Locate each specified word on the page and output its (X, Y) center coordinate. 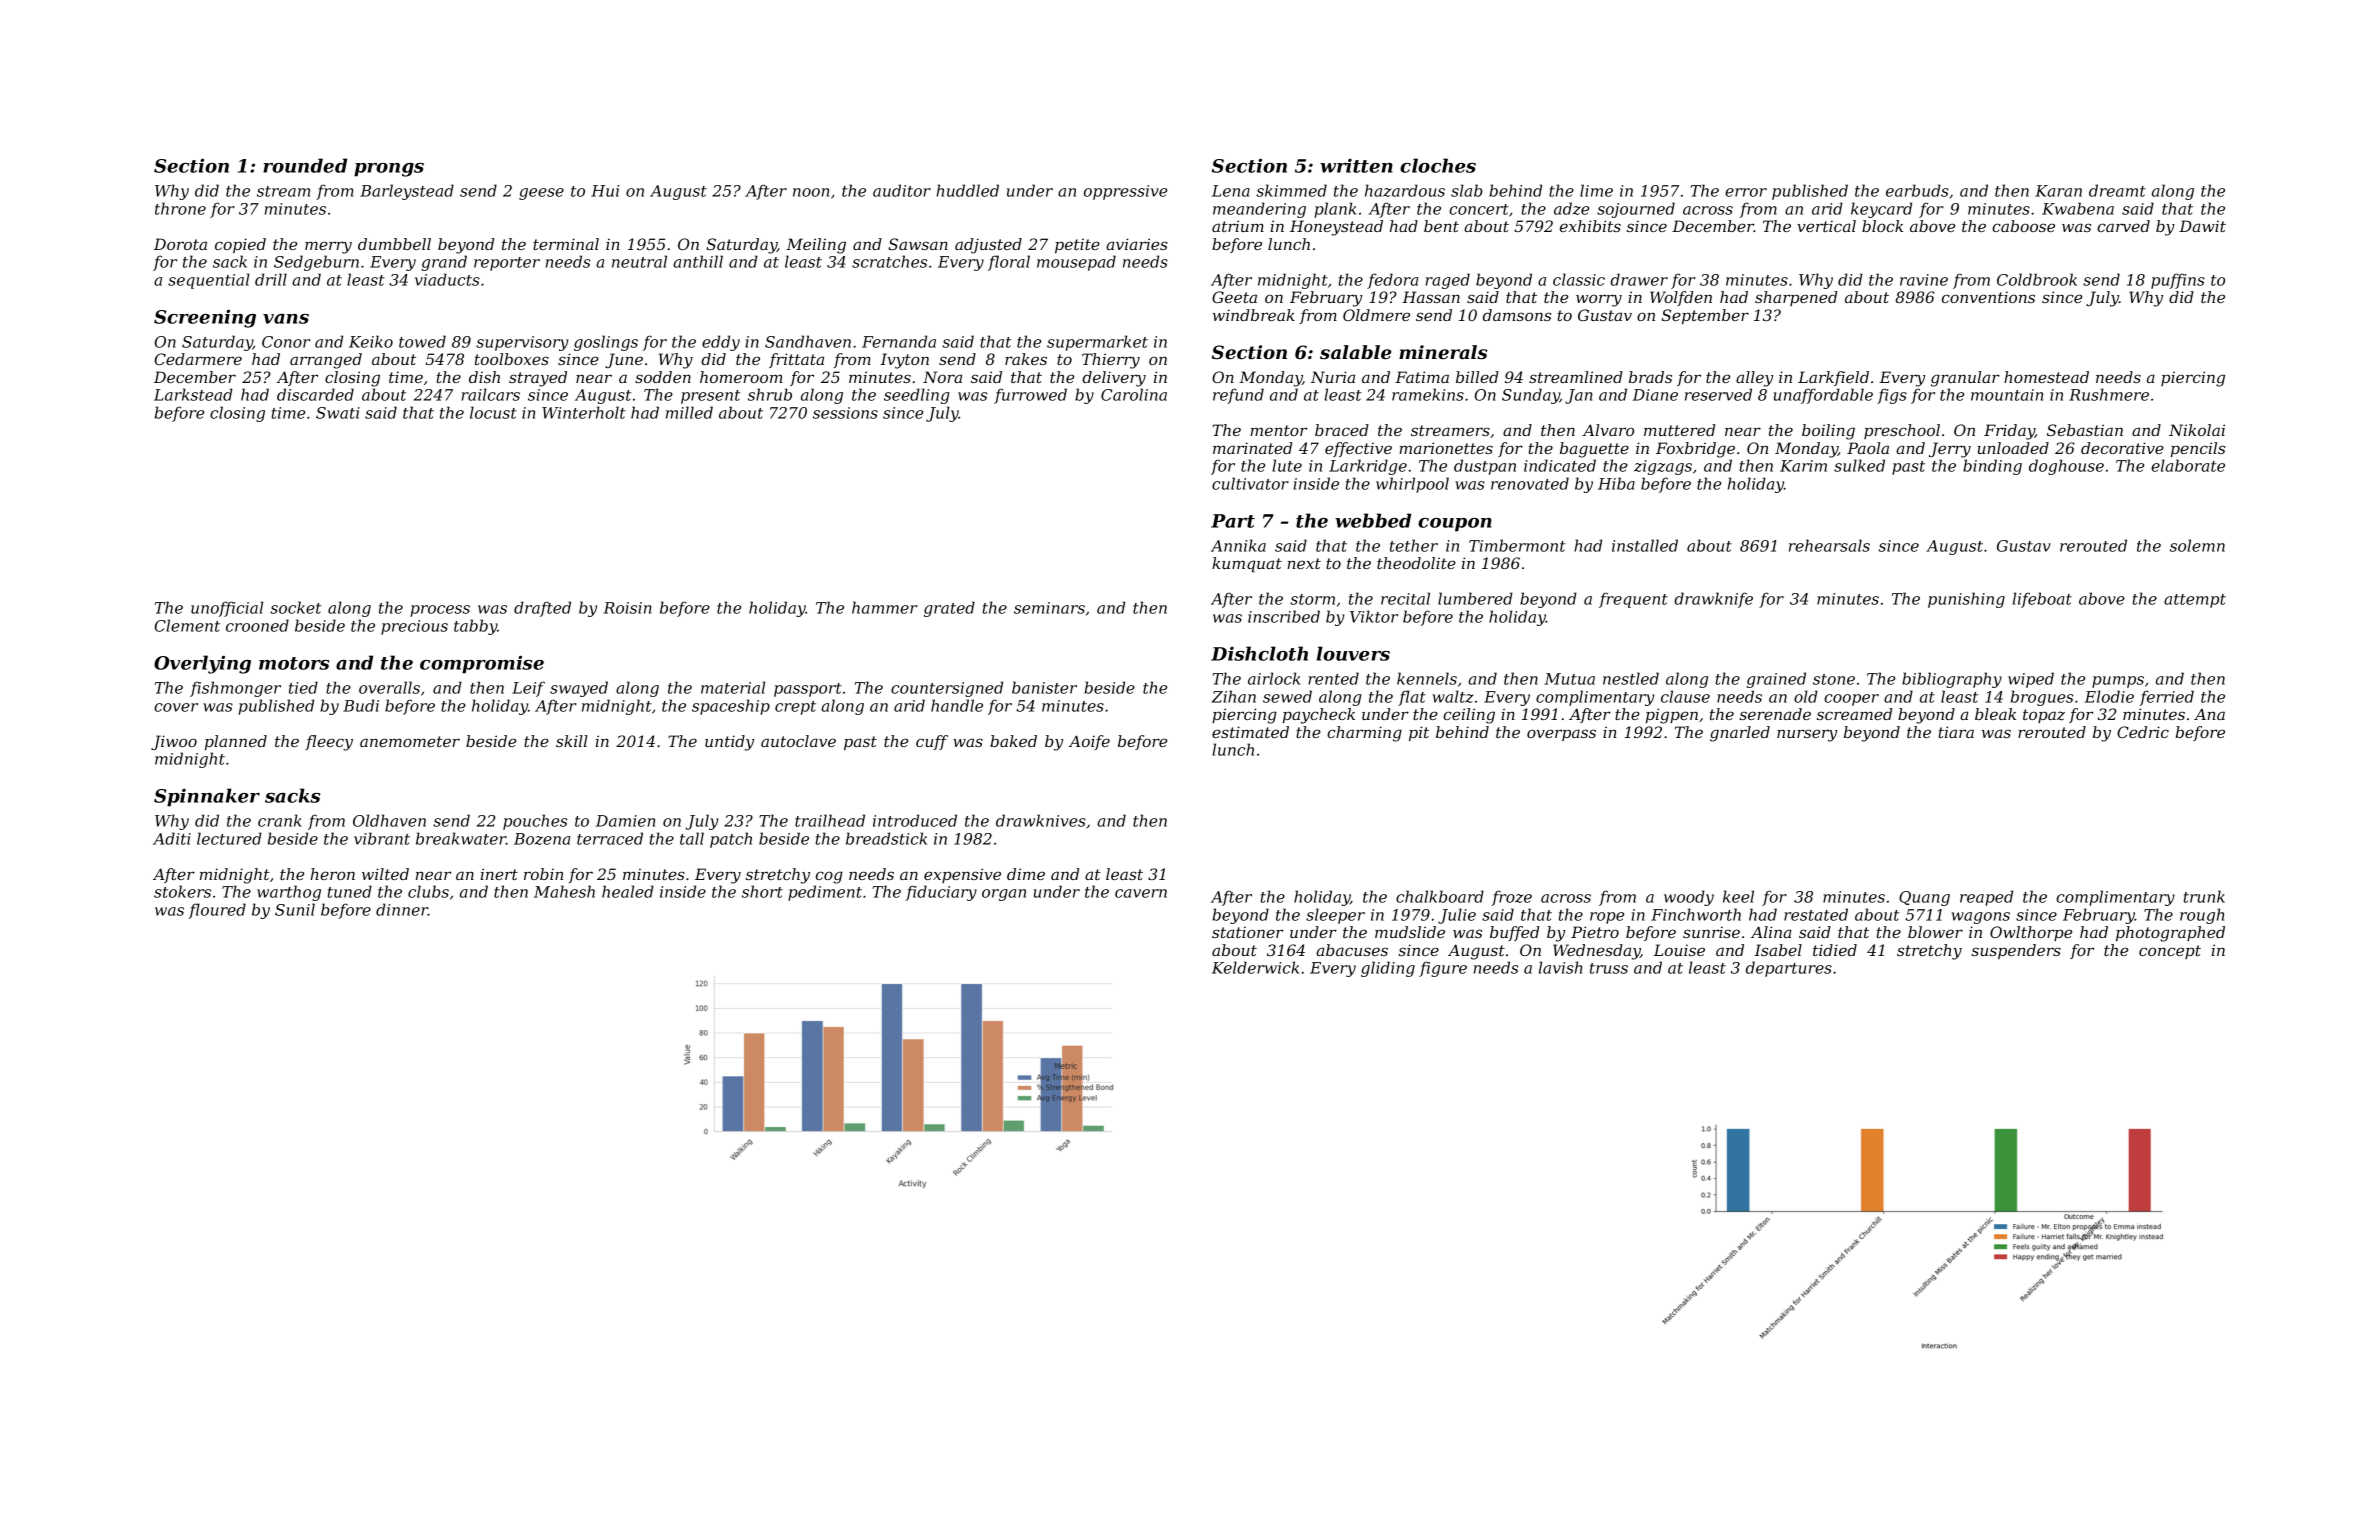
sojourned (1636, 210)
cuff (932, 742)
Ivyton (904, 361)
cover (176, 707)
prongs (389, 170)
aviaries (1137, 244)
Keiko (371, 341)
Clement (187, 625)
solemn (2197, 545)
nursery (1807, 735)
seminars (1049, 608)
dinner (402, 909)
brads (1650, 377)
